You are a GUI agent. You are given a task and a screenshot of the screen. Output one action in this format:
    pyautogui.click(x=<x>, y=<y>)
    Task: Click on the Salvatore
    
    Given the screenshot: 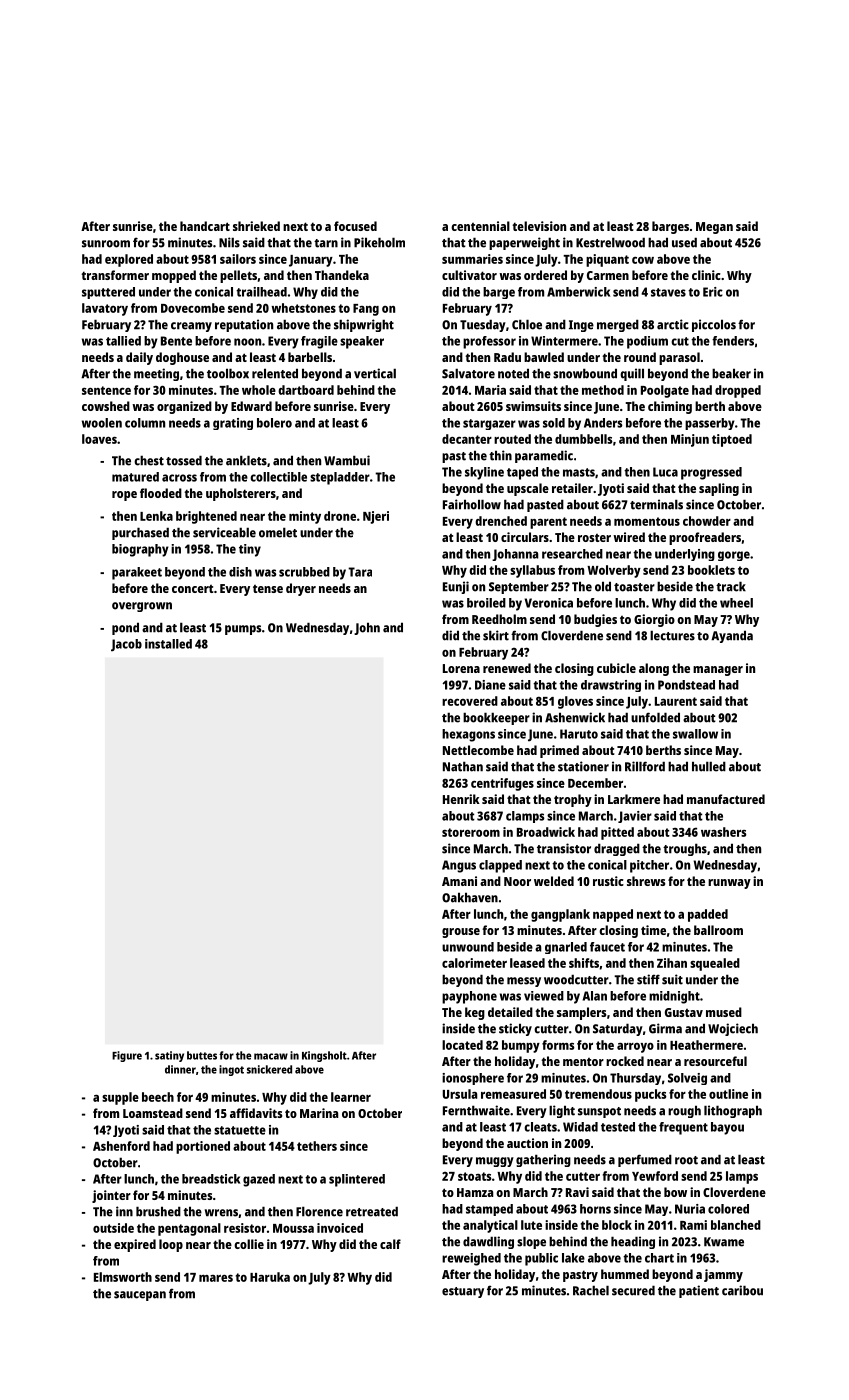 What is the action you would take?
    pyautogui.click(x=468, y=373)
